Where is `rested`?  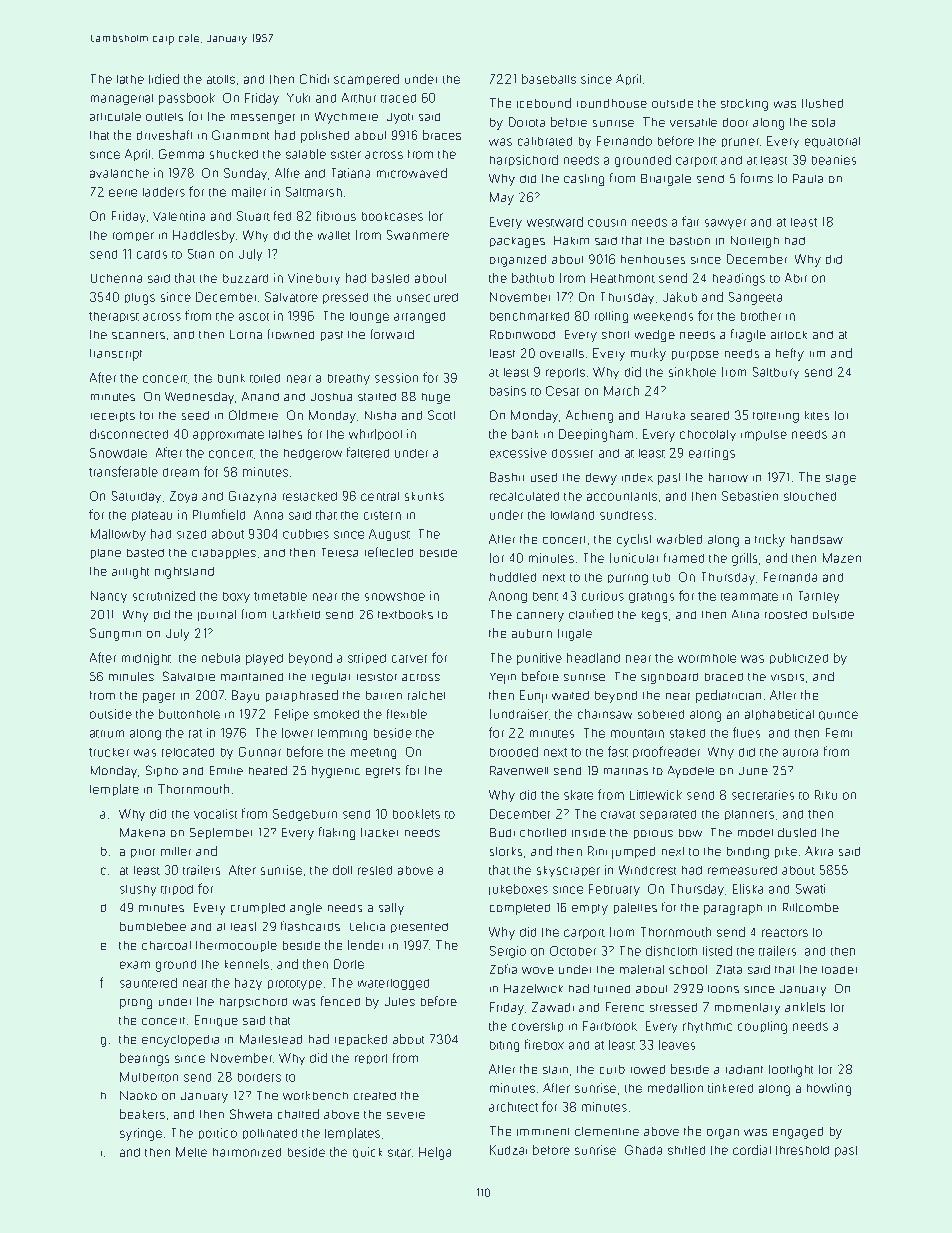
rested is located at coordinates (375, 870).
